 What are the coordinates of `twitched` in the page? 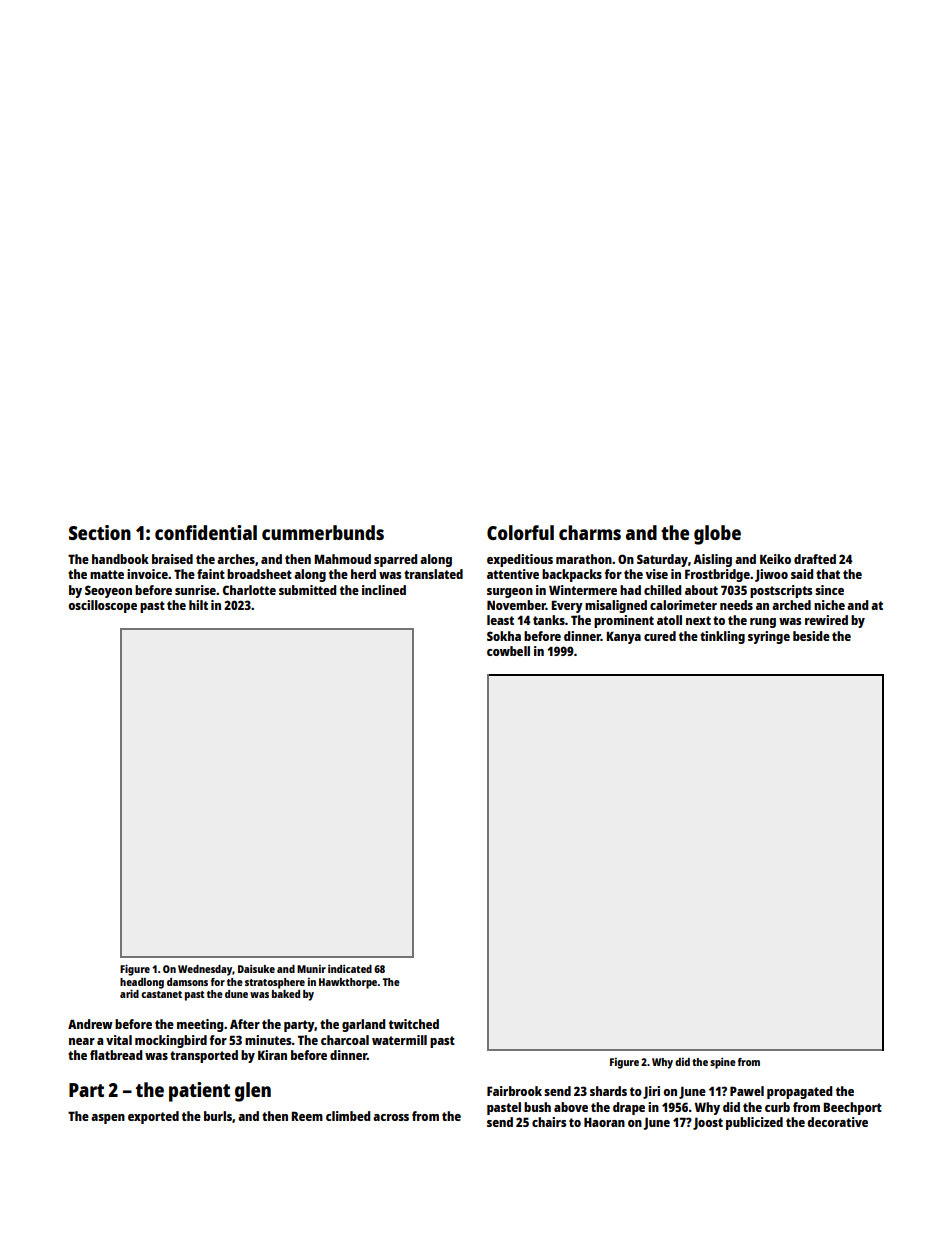 It's located at (414, 1024).
